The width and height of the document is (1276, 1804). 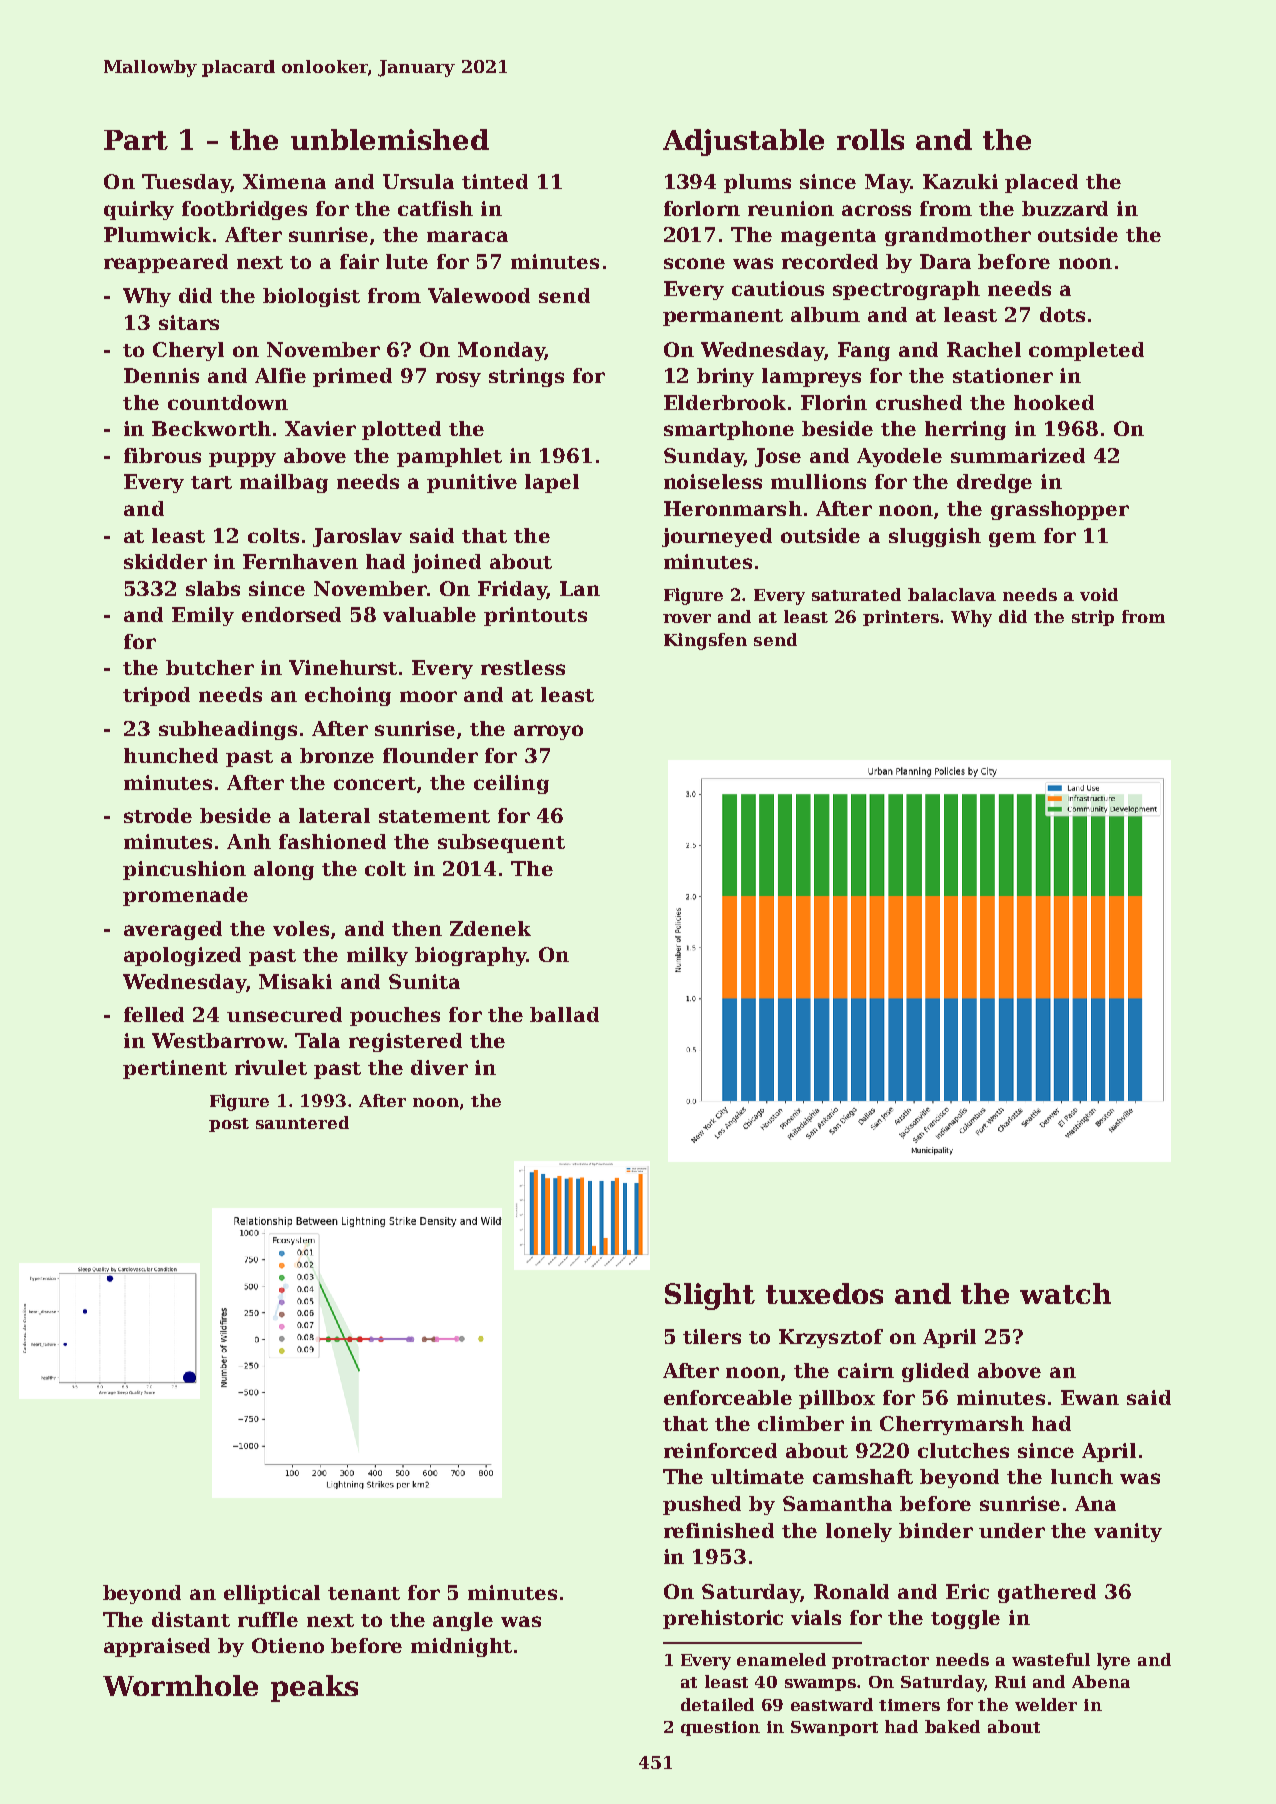 What do you see at coordinates (687, 618) in the document?
I see `rover` at bounding box center [687, 618].
